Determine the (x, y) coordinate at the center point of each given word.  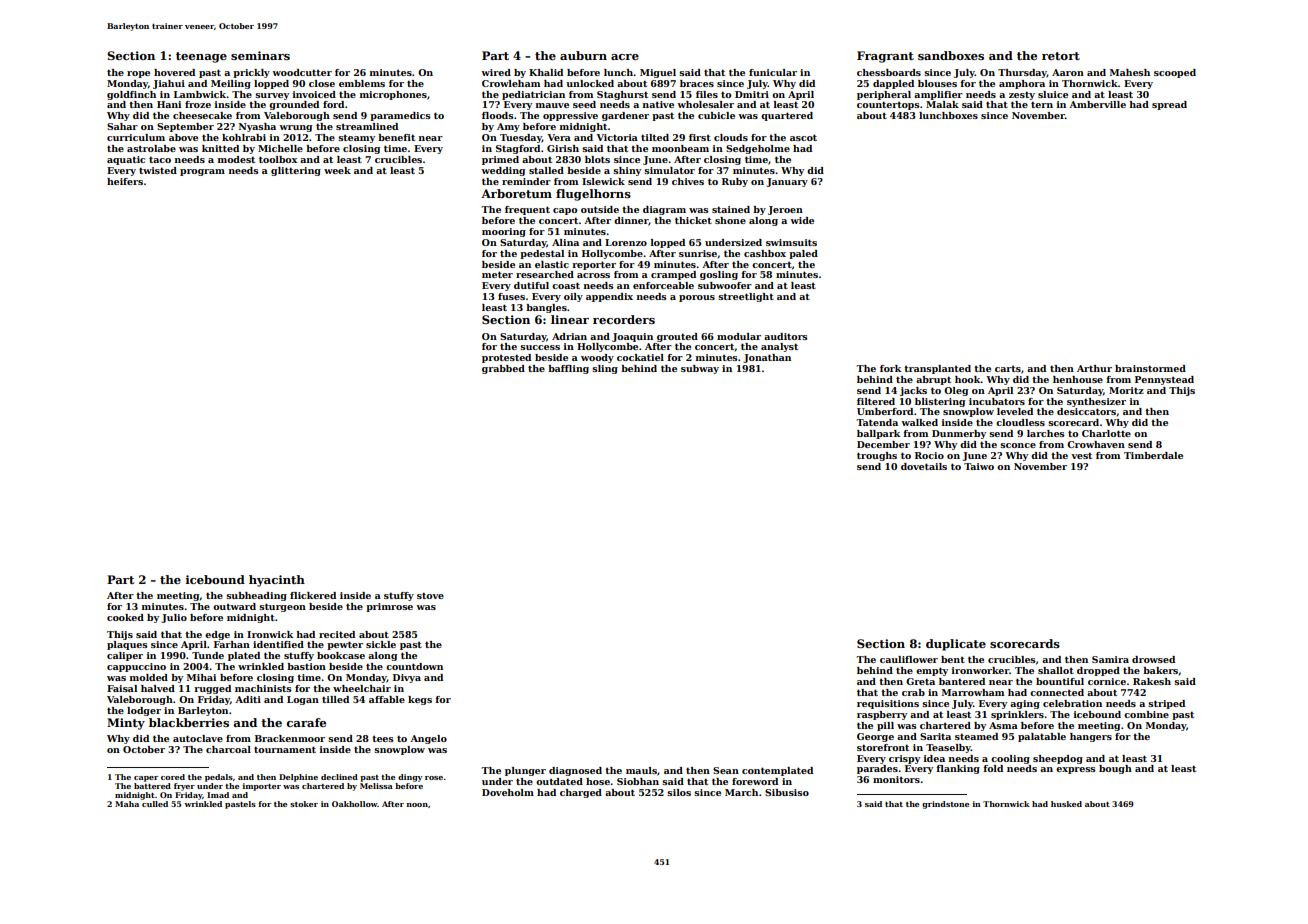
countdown (414, 666)
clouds (731, 137)
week (337, 170)
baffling (568, 369)
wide (802, 220)
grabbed (503, 369)
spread (1169, 105)
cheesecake (202, 115)
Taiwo (979, 466)
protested (506, 358)
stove (430, 595)
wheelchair (362, 688)
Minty (126, 724)
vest (1081, 455)
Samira (1110, 659)
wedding (503, 171)
